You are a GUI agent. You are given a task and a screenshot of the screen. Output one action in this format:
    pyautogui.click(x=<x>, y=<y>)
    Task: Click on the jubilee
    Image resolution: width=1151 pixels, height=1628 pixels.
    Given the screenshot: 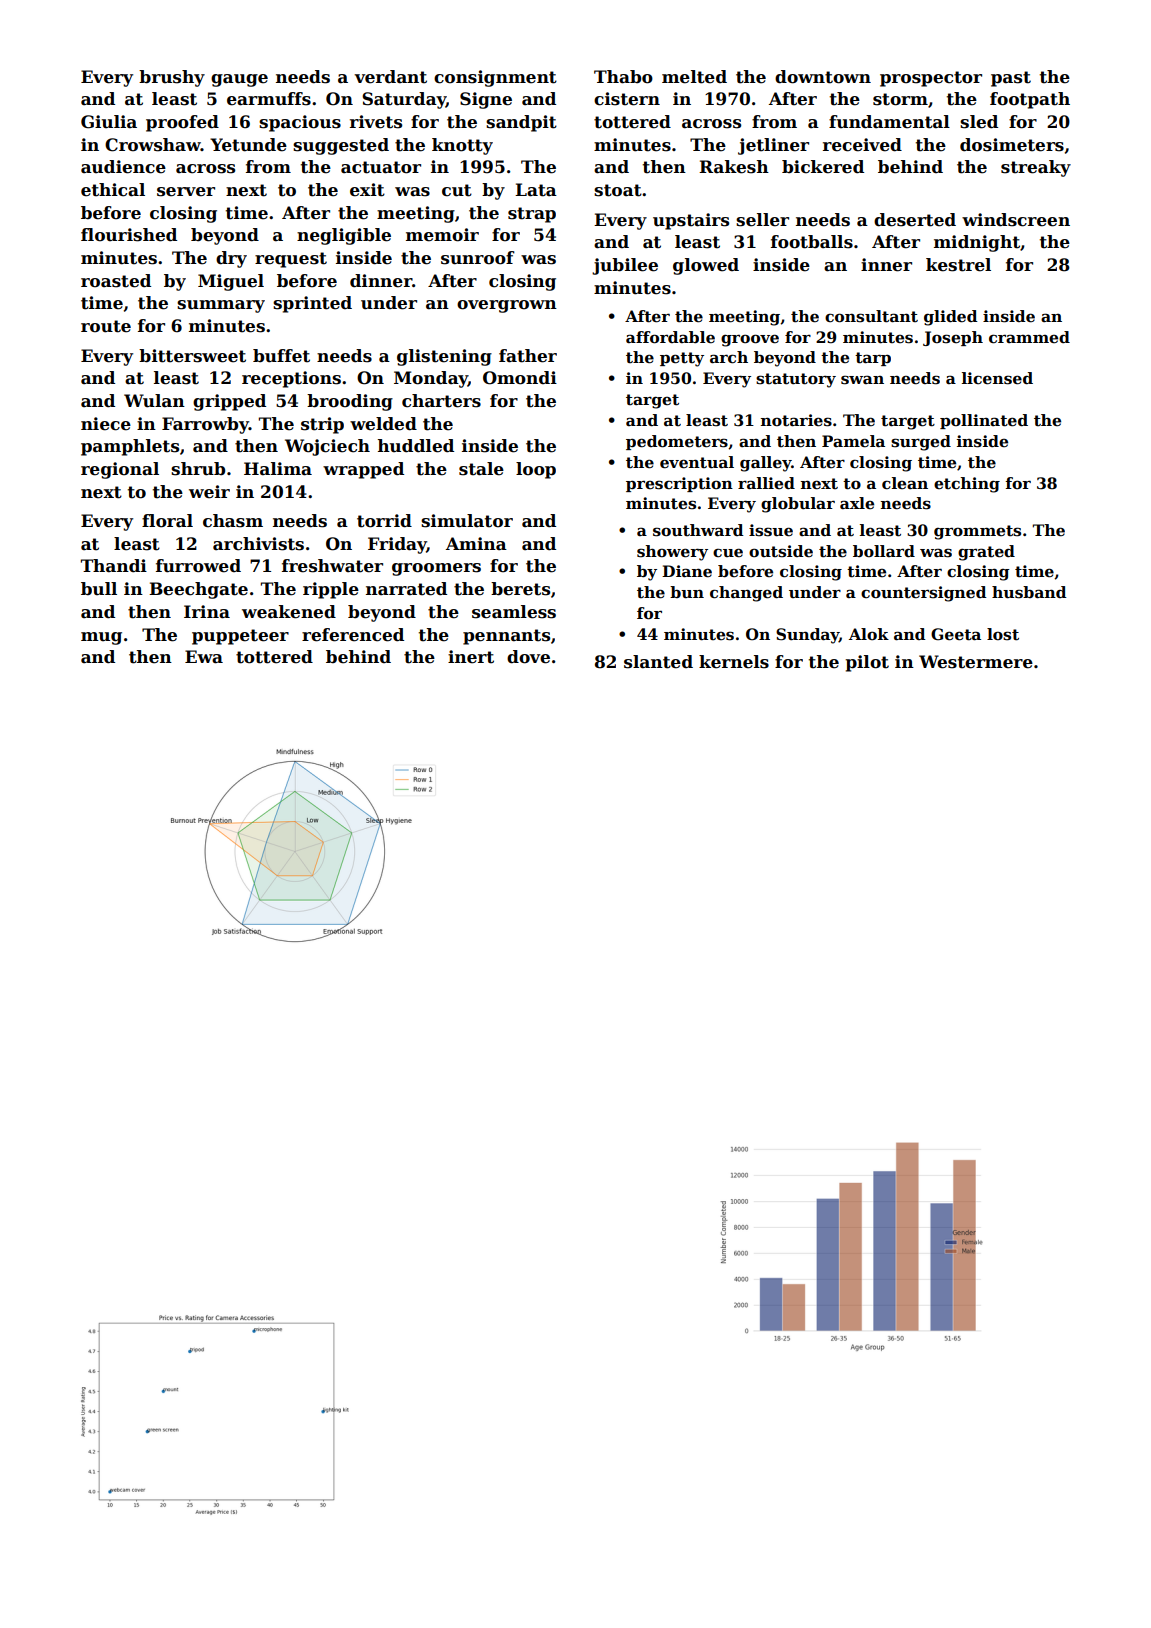 What is the action you would take?
    pyautogui.click(x=625, y=266)
